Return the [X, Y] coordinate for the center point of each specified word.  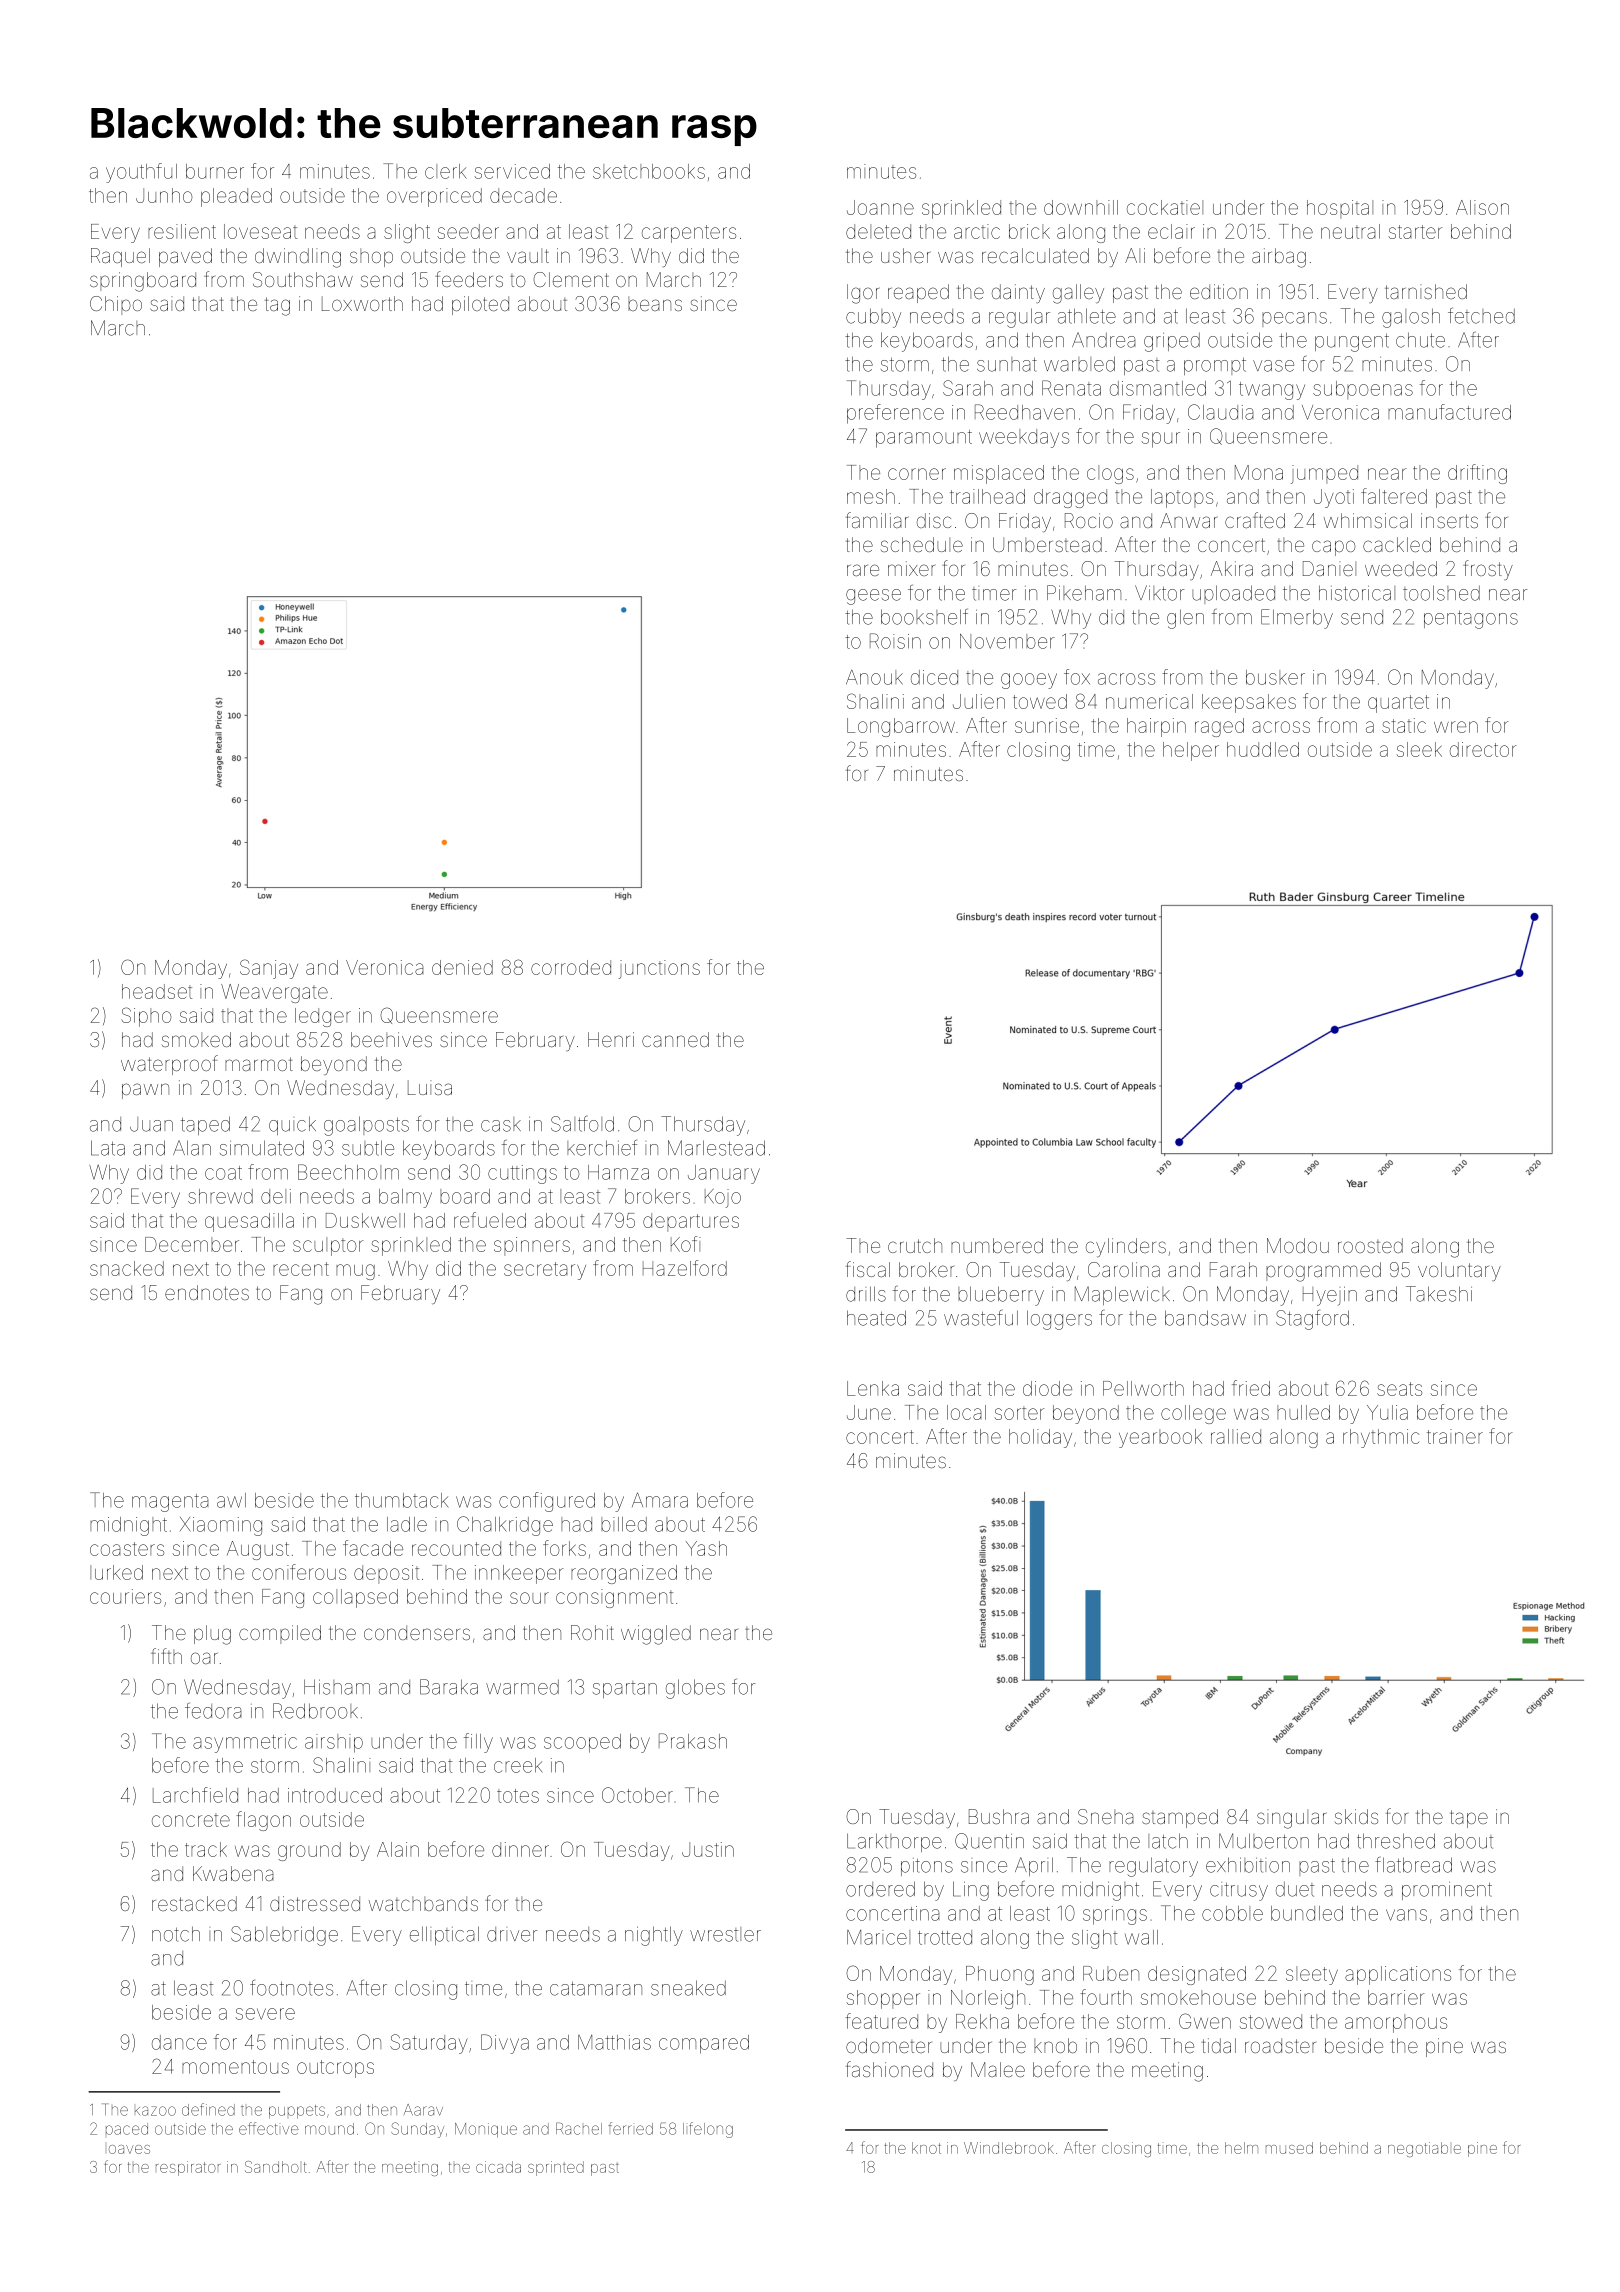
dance [179, 2042]
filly [478, 1743]
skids [1356, 1816]
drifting [1477, 474]
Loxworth [362, 303]
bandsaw [1205, 1318]
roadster [1280, 2045]
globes [695, 1689]
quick [292, 1125]
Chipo [116, 305]
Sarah [968, 388]
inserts [1449, 520]
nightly [654, 1936]
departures [691, 1222]
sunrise [1047, 725]
